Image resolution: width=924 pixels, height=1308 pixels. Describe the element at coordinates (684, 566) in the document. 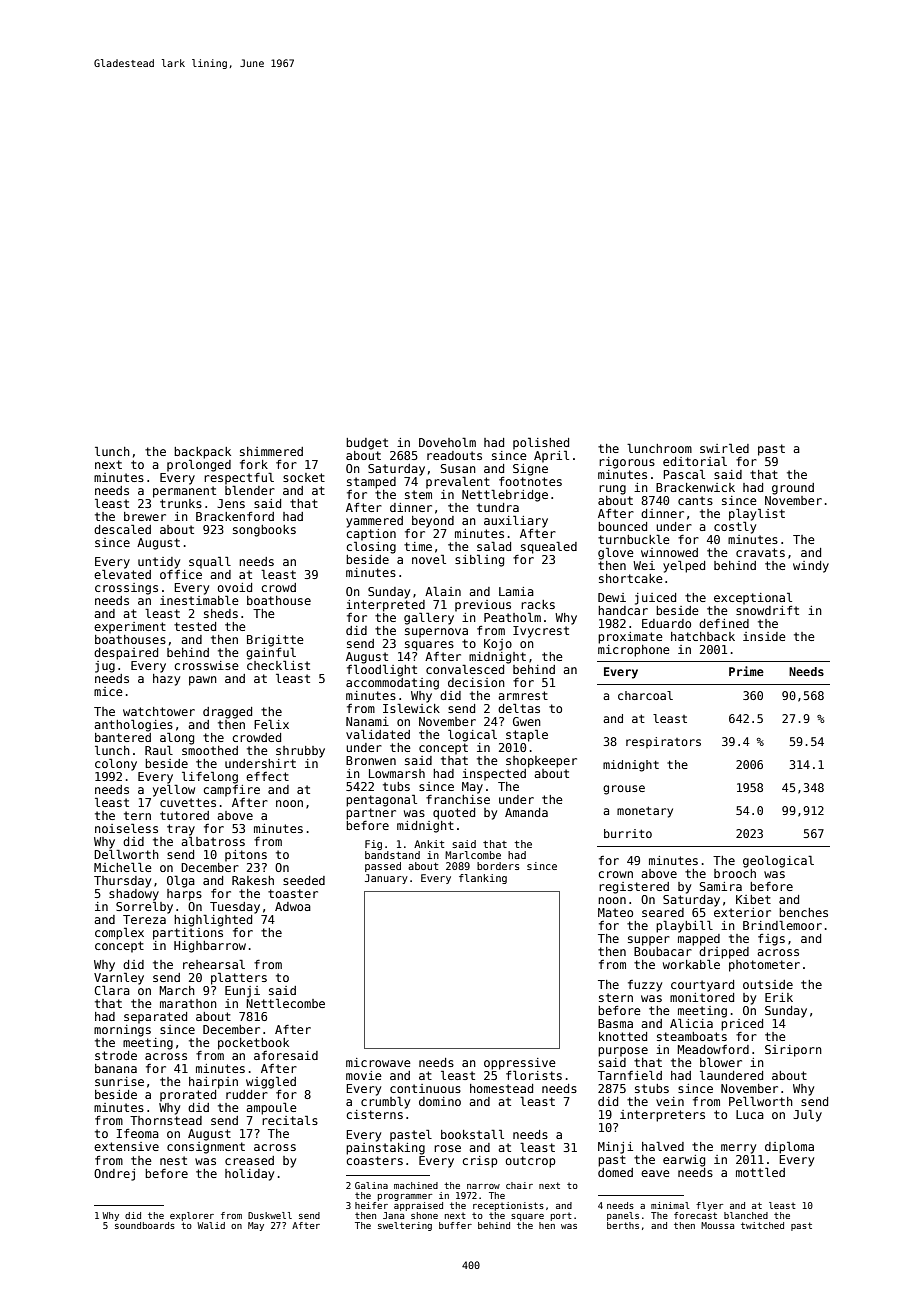

I see `yelped` at that location.
